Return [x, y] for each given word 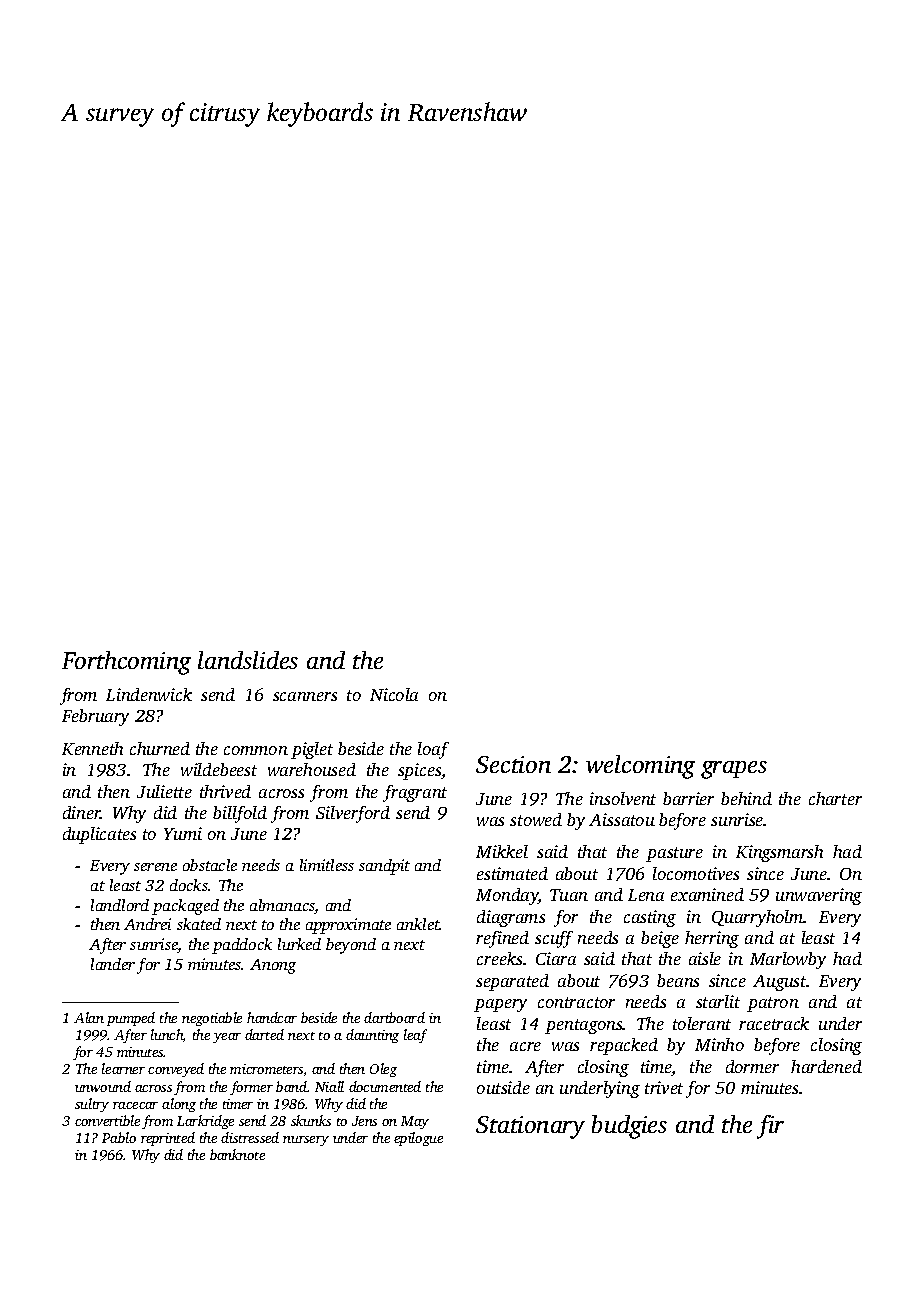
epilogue [418, 1139]
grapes [734, 770]
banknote [237, 1154]
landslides [248, 660]
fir [770, 1127]
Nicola [394, 694]
